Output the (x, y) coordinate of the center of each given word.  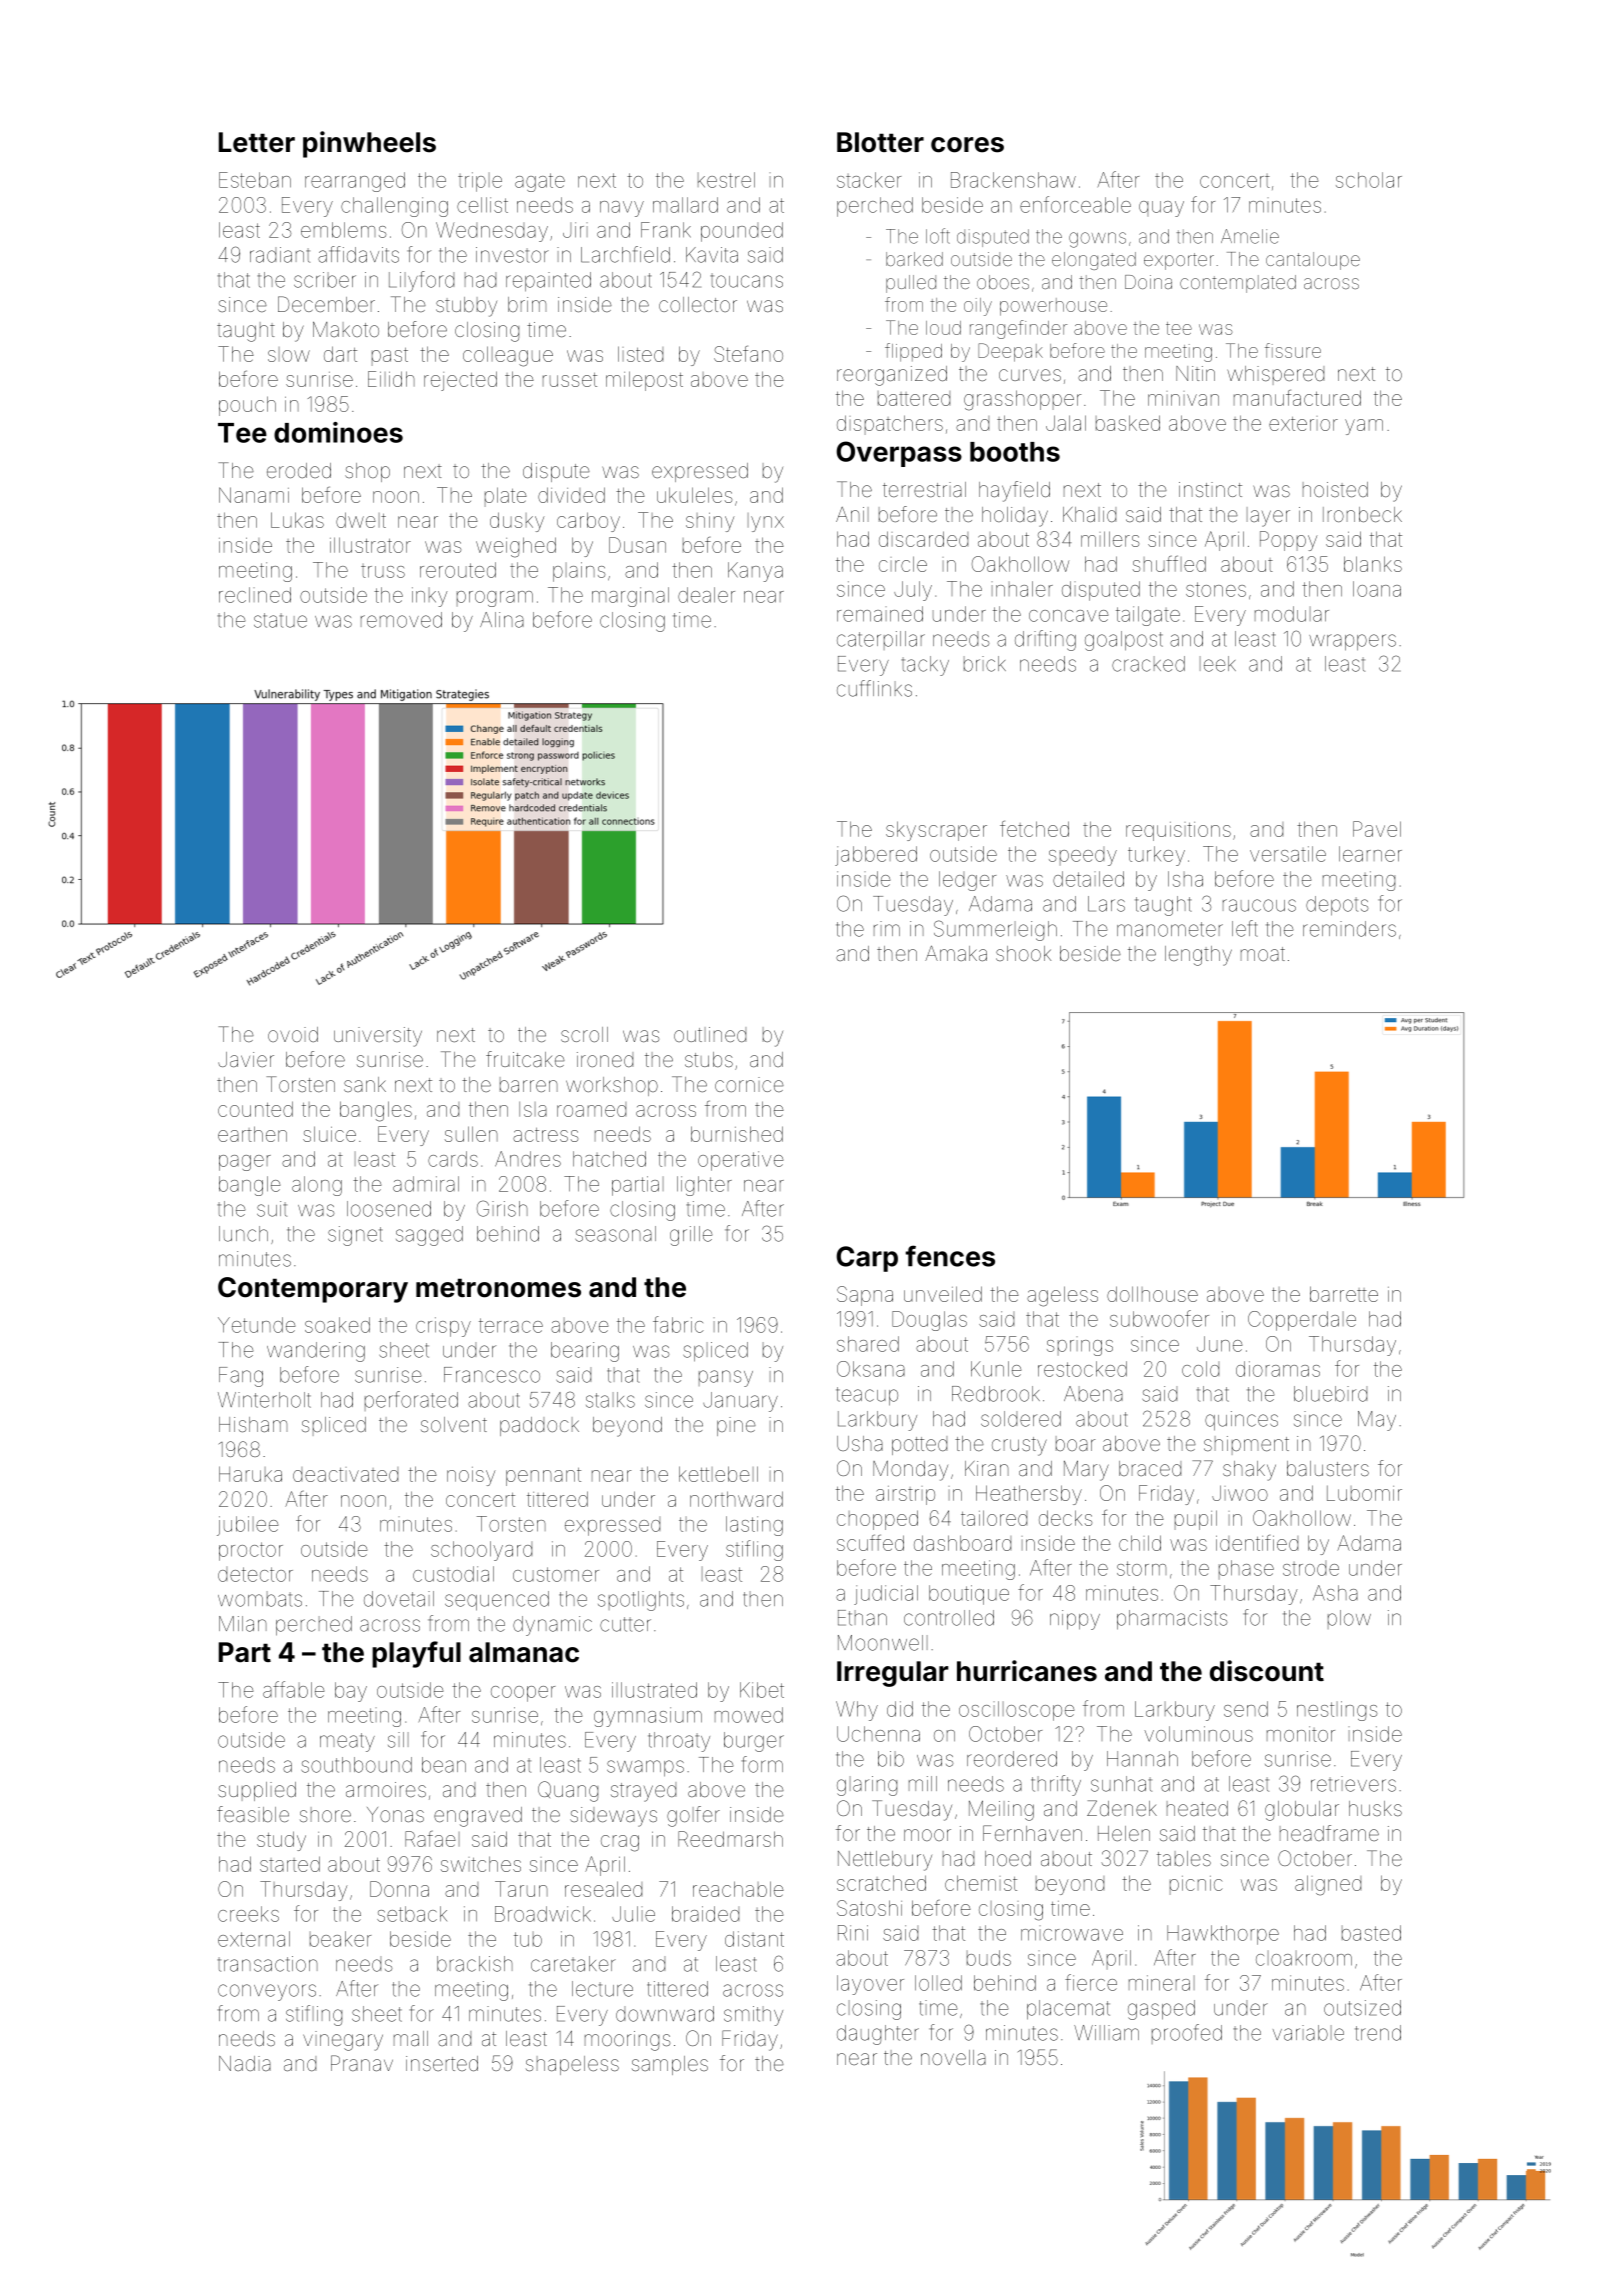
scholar (1369, 180)
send (1246, 1709)
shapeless (572, 2065)
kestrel (726, 180)
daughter (878, 2035)
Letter (257, 142)
